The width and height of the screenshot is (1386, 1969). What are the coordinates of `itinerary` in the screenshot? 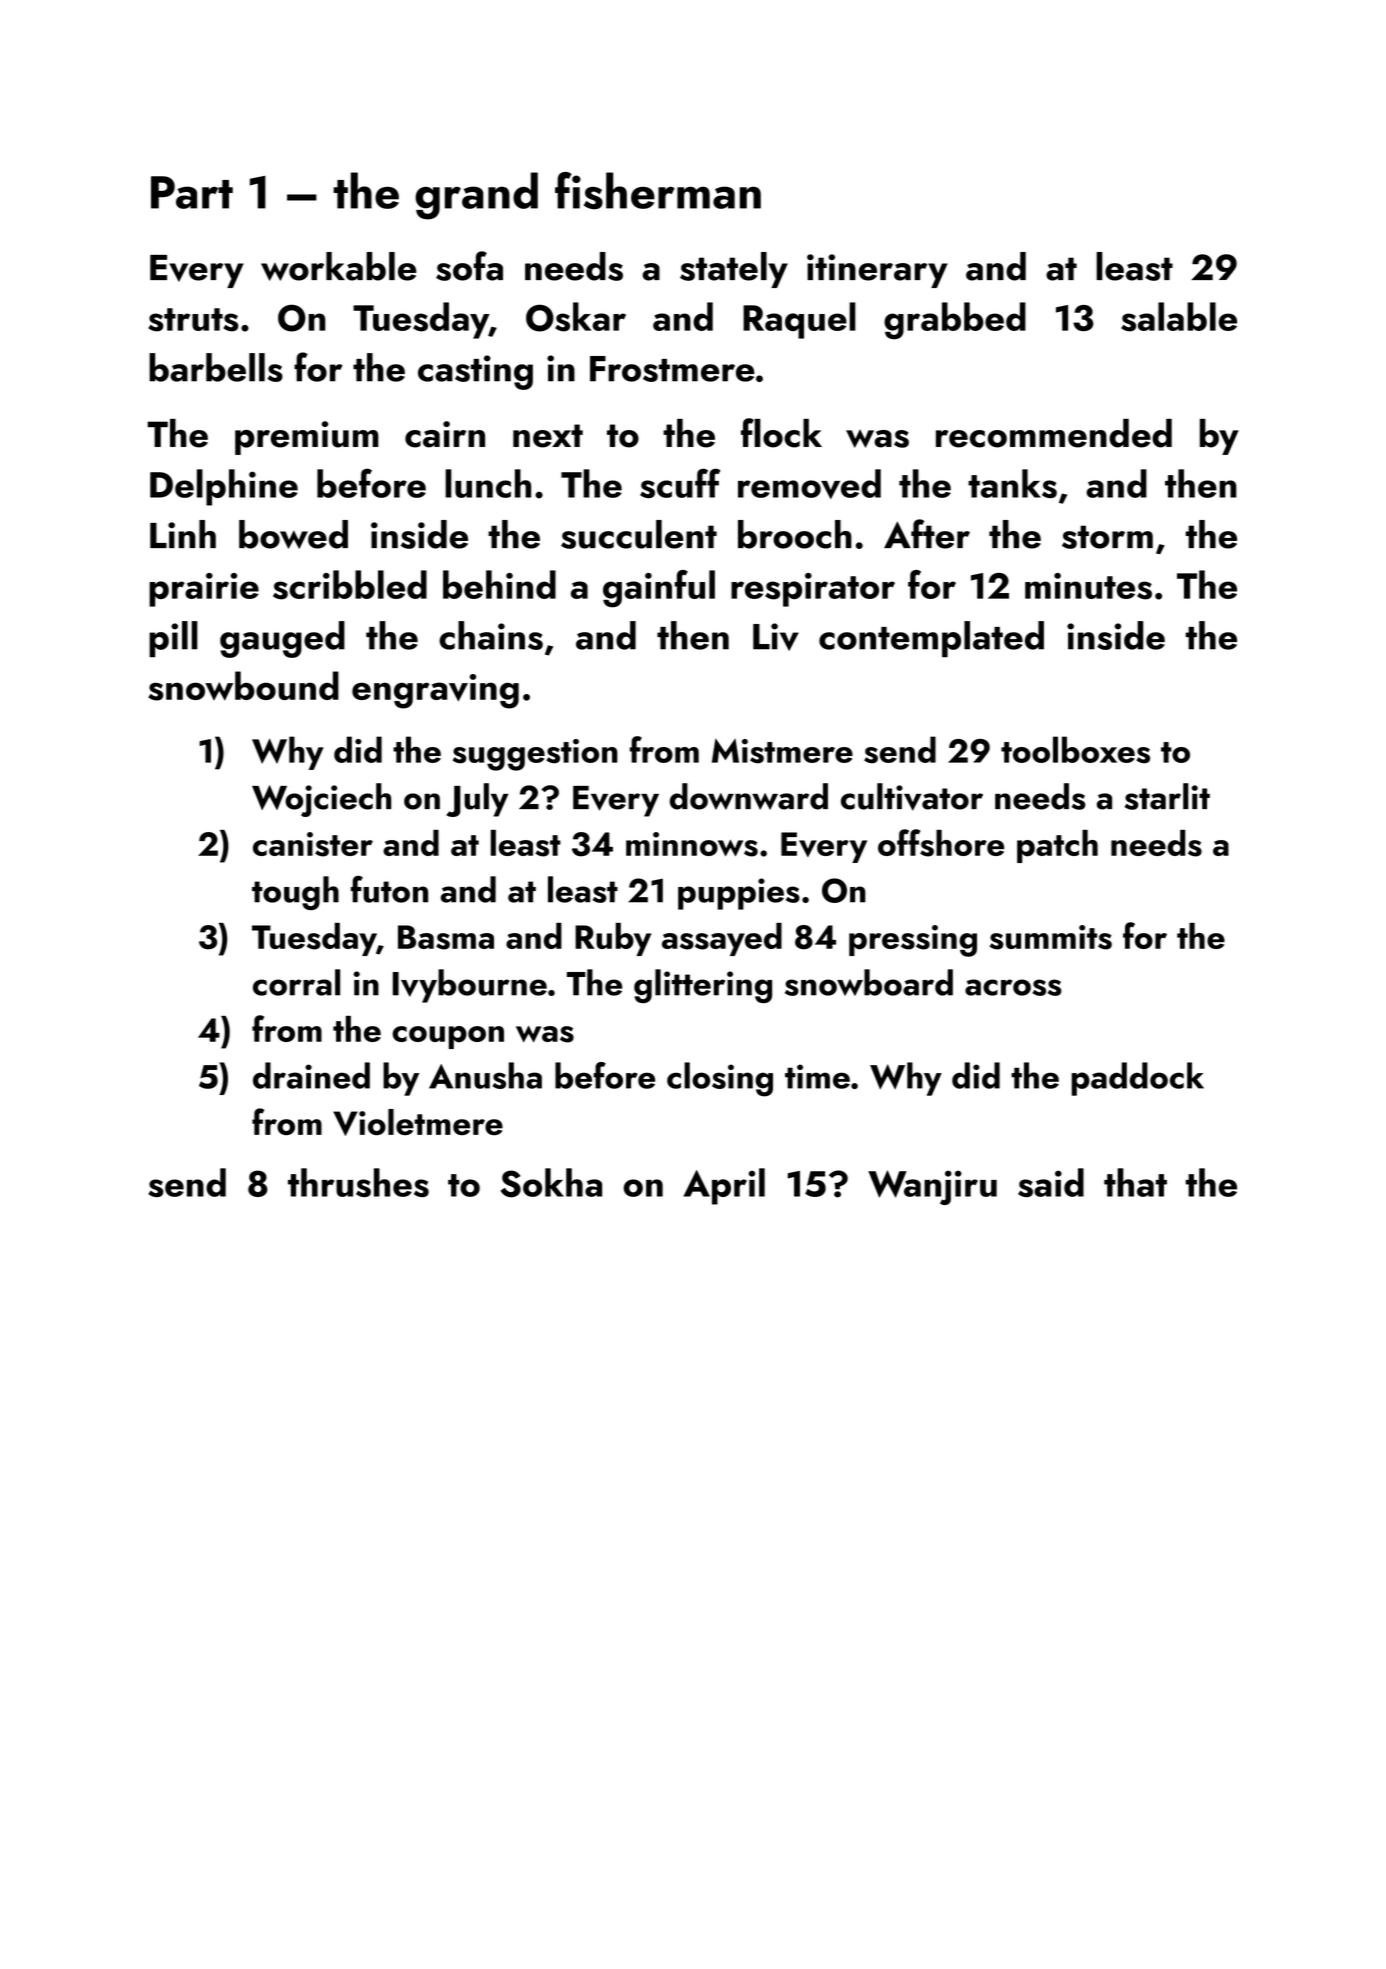 It's located at (877, 271).
